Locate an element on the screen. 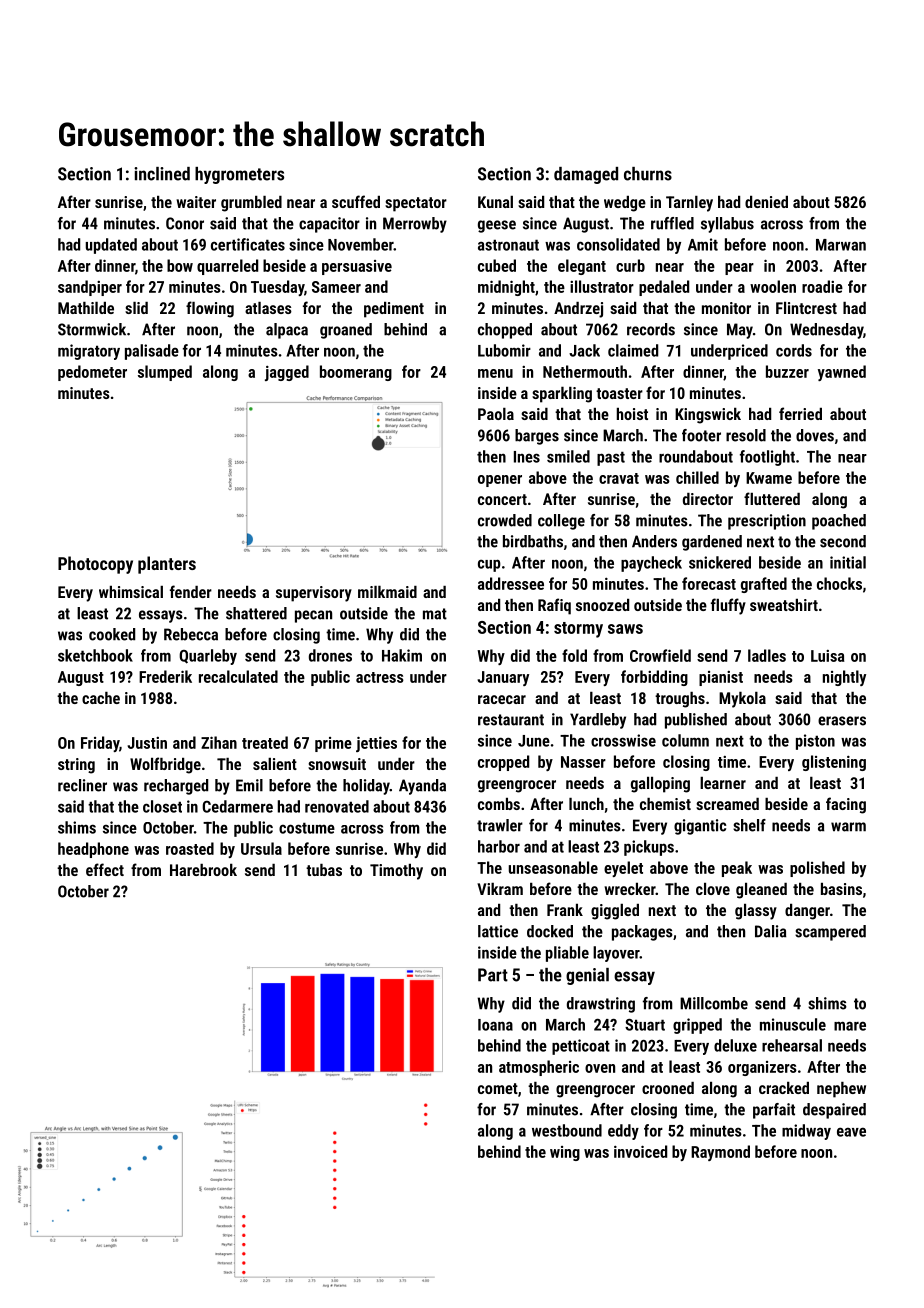 The image size is (924, 1308). denied is located at coordinates (766, 202).
